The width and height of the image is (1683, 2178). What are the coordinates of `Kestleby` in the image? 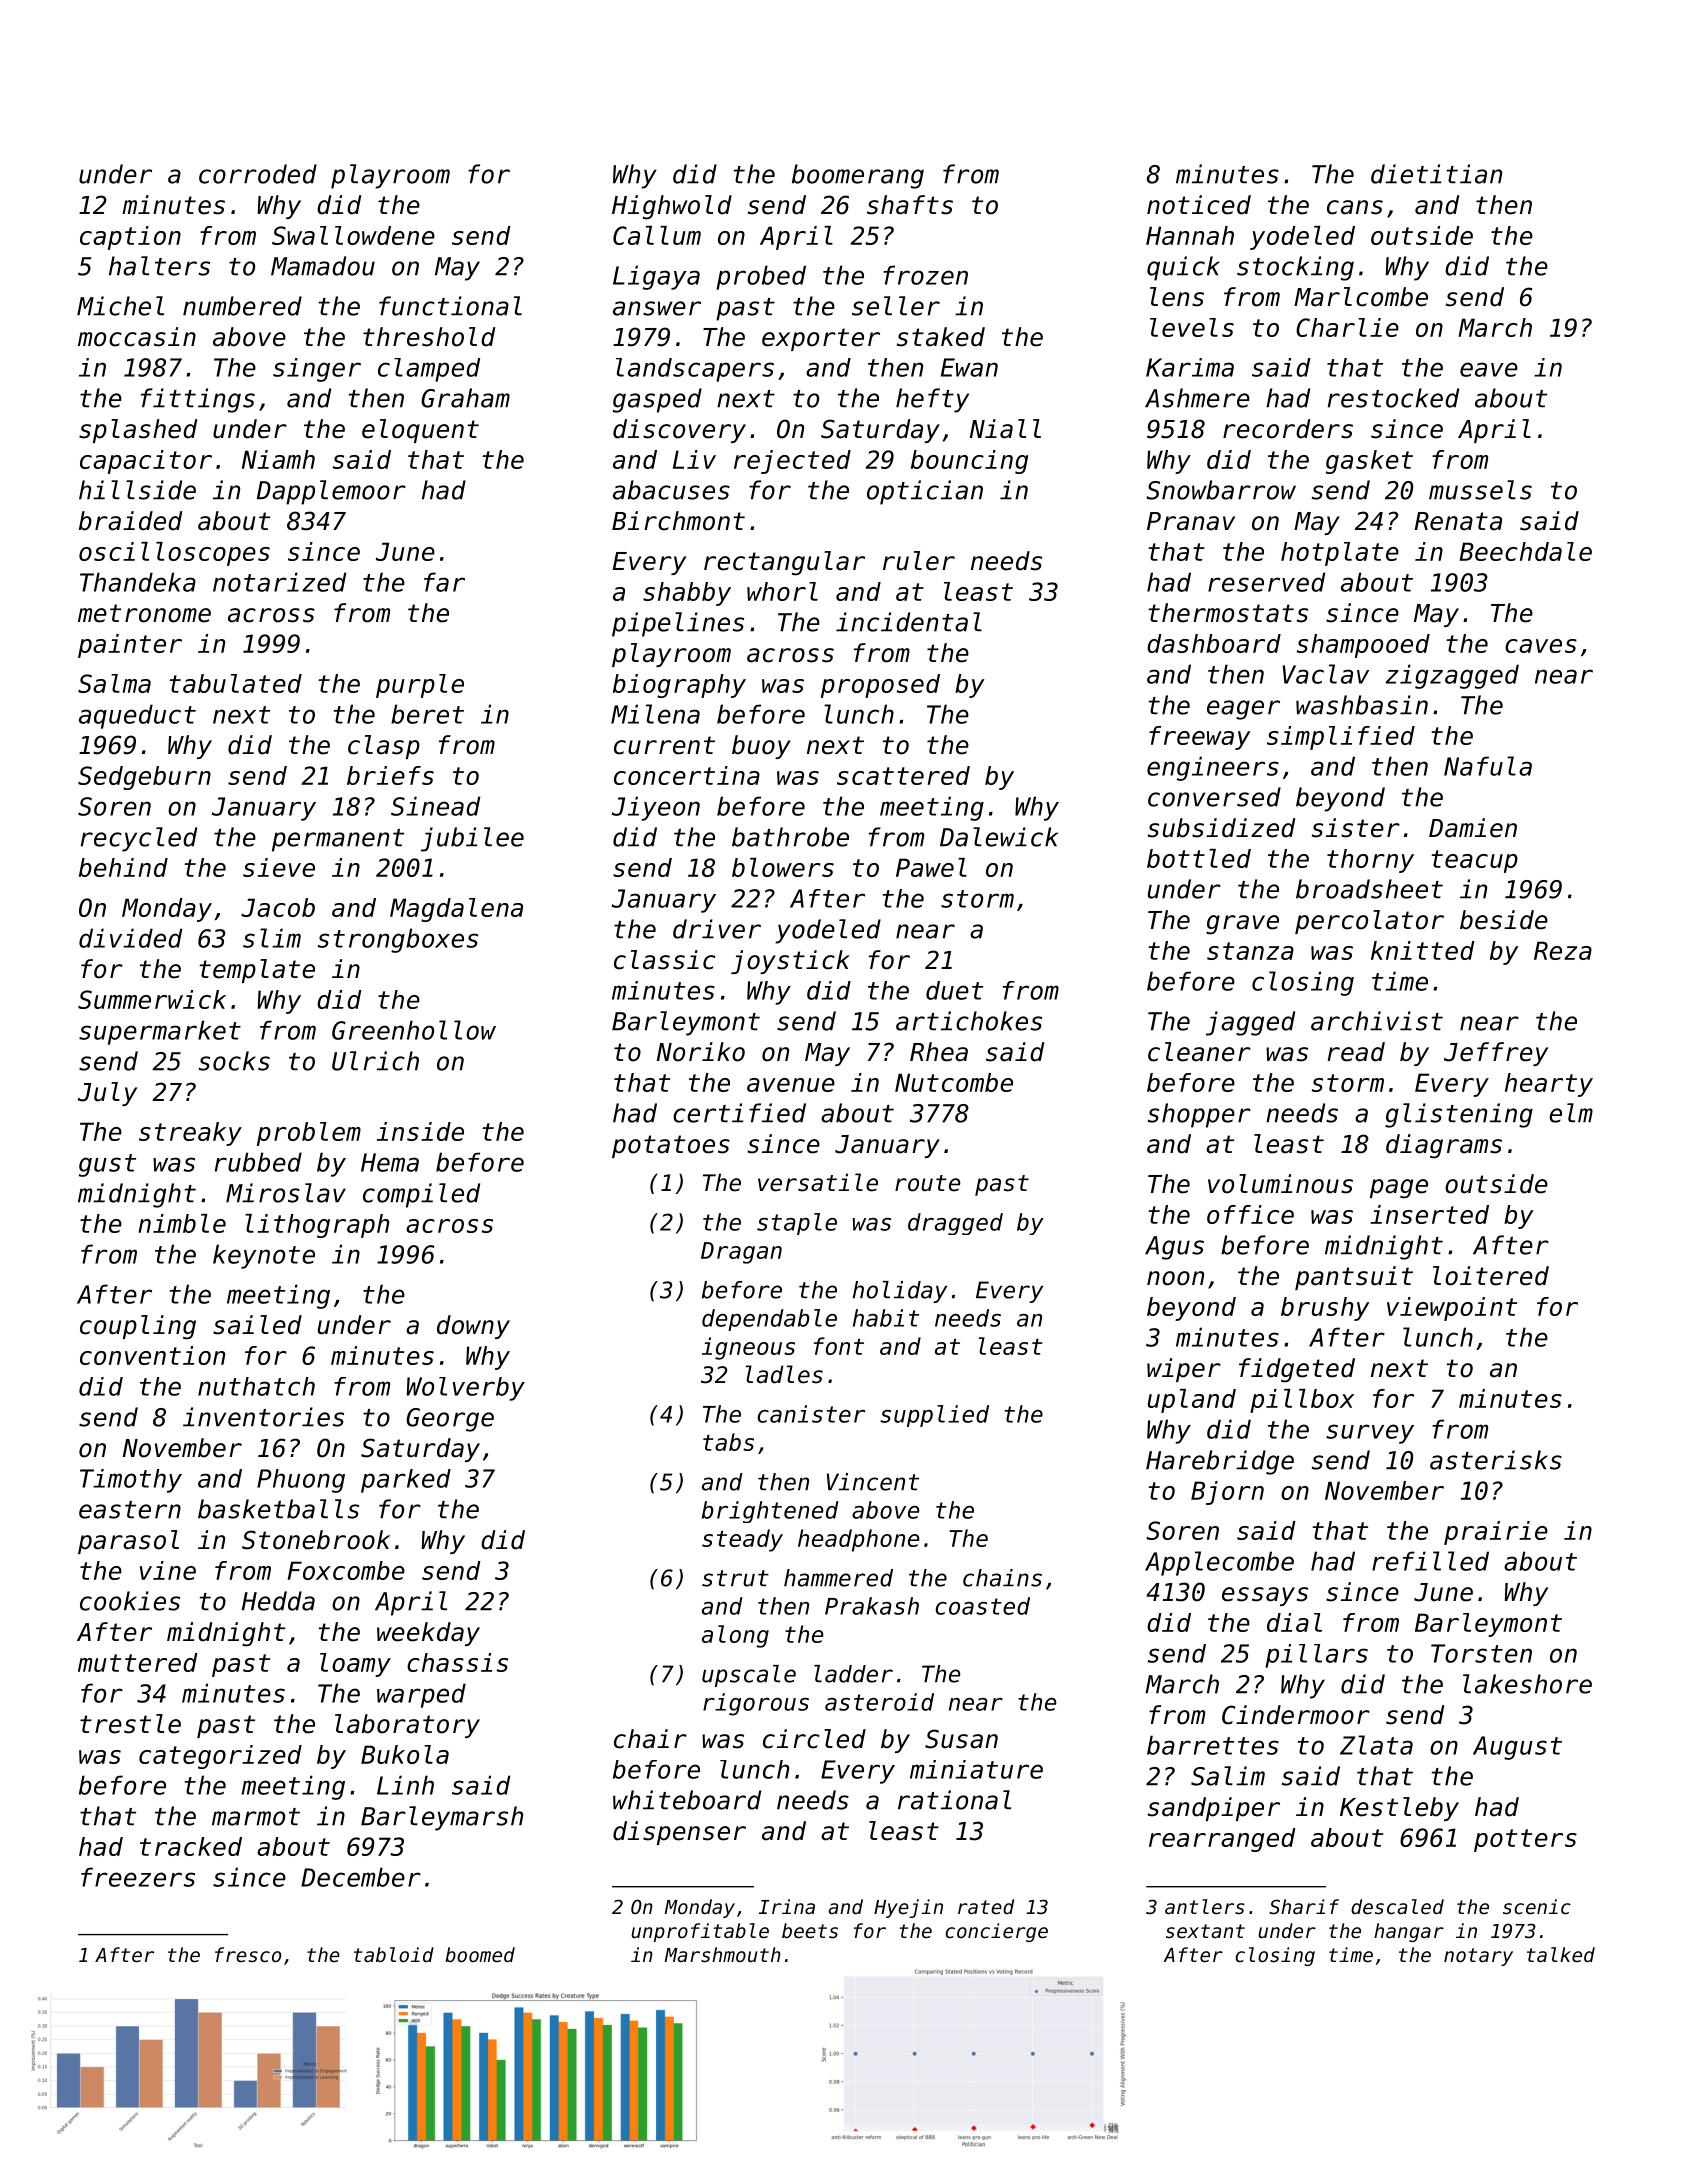 It's located at (1399, 1809).
